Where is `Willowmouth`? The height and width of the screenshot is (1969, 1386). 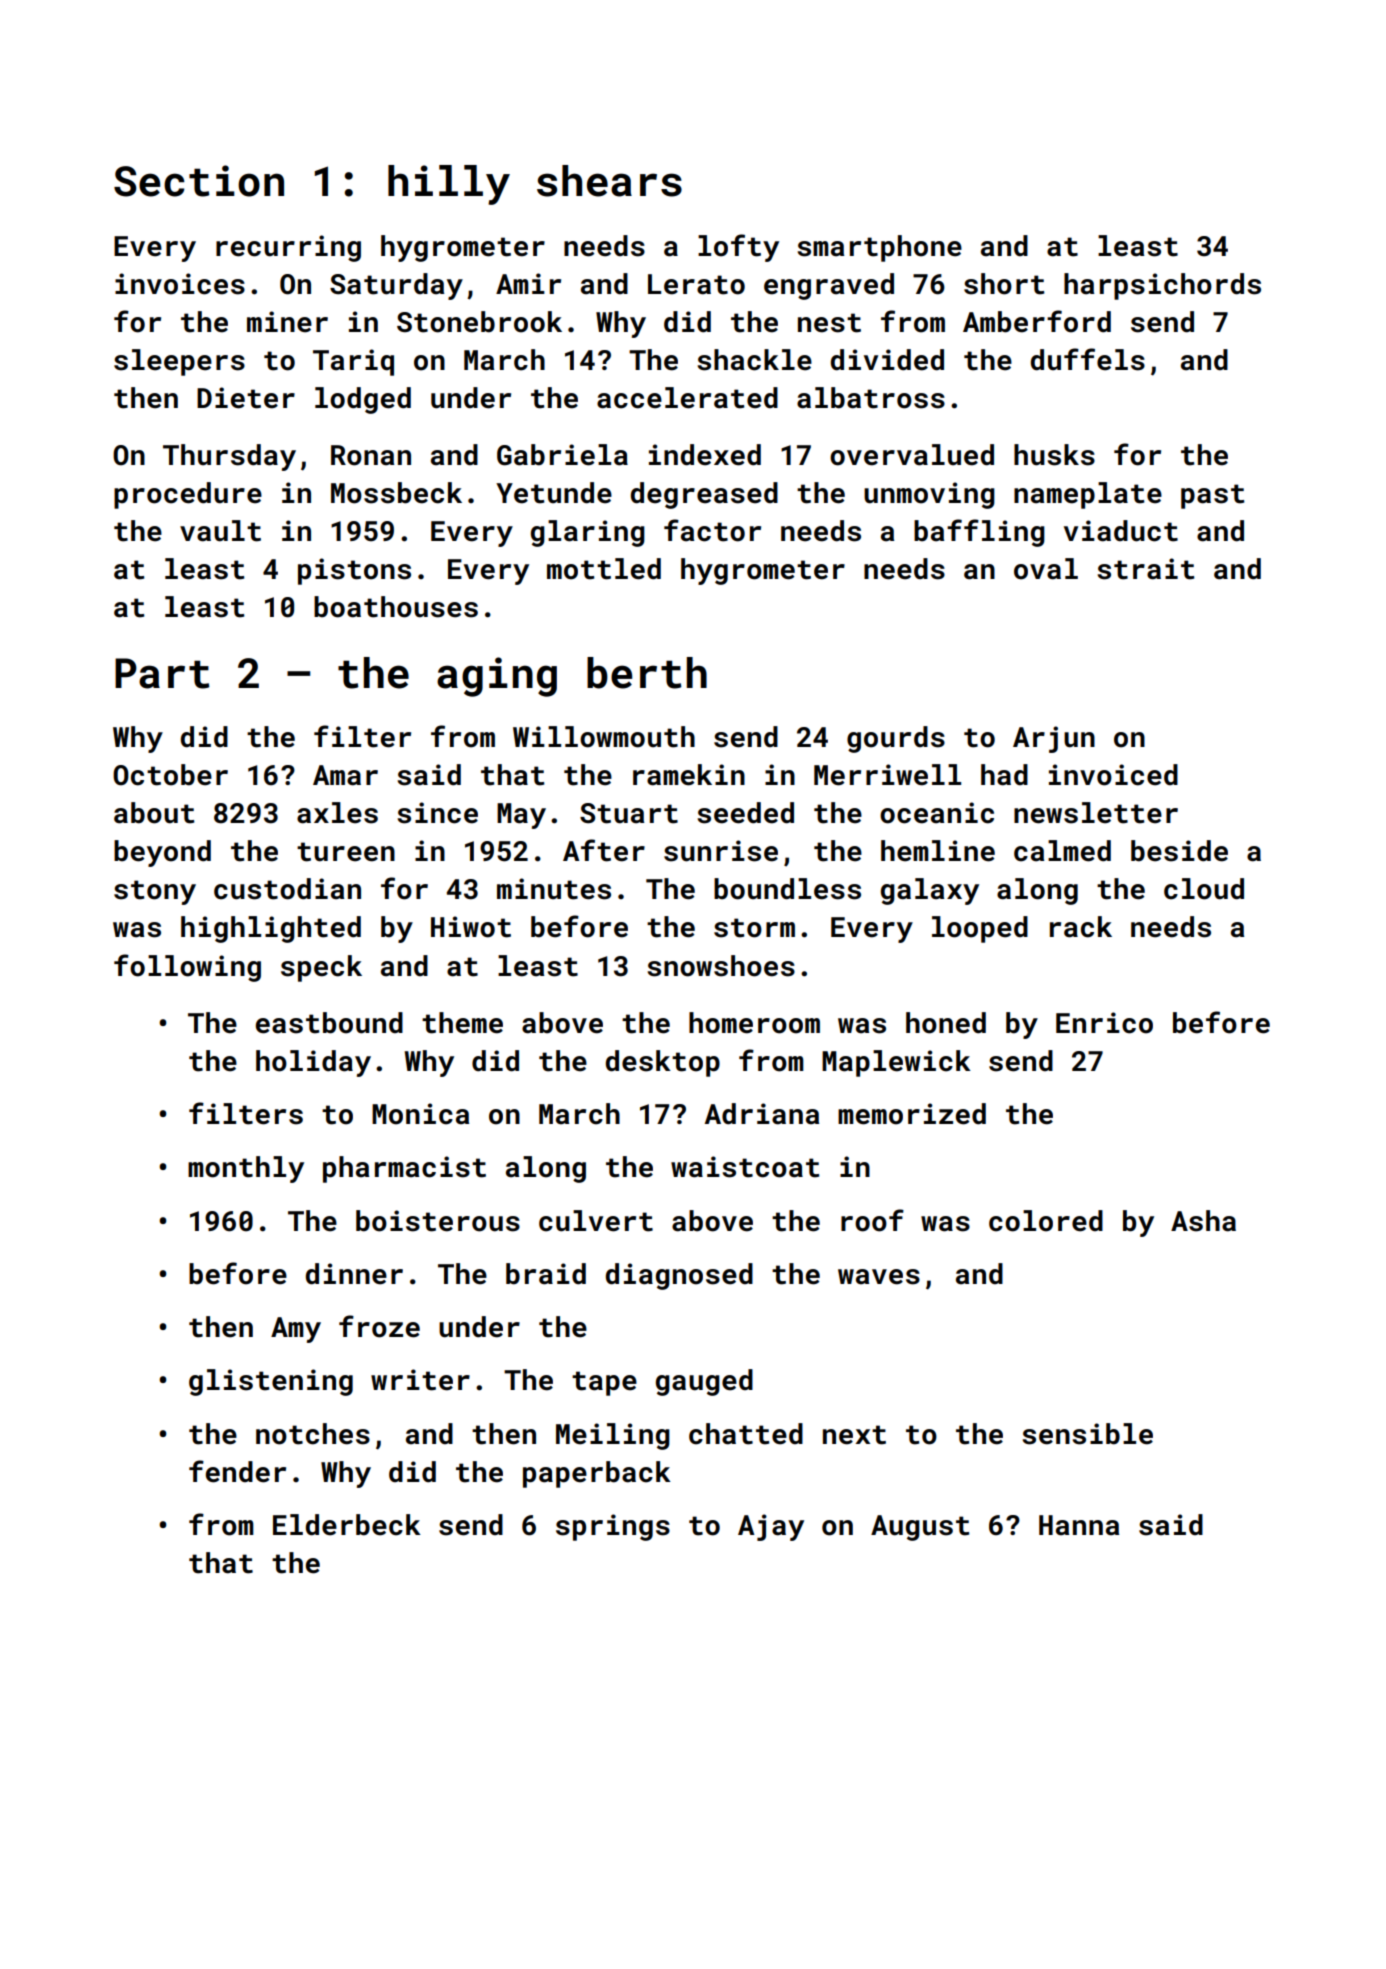
Willowmouth is located at coordinates (604, 737).
